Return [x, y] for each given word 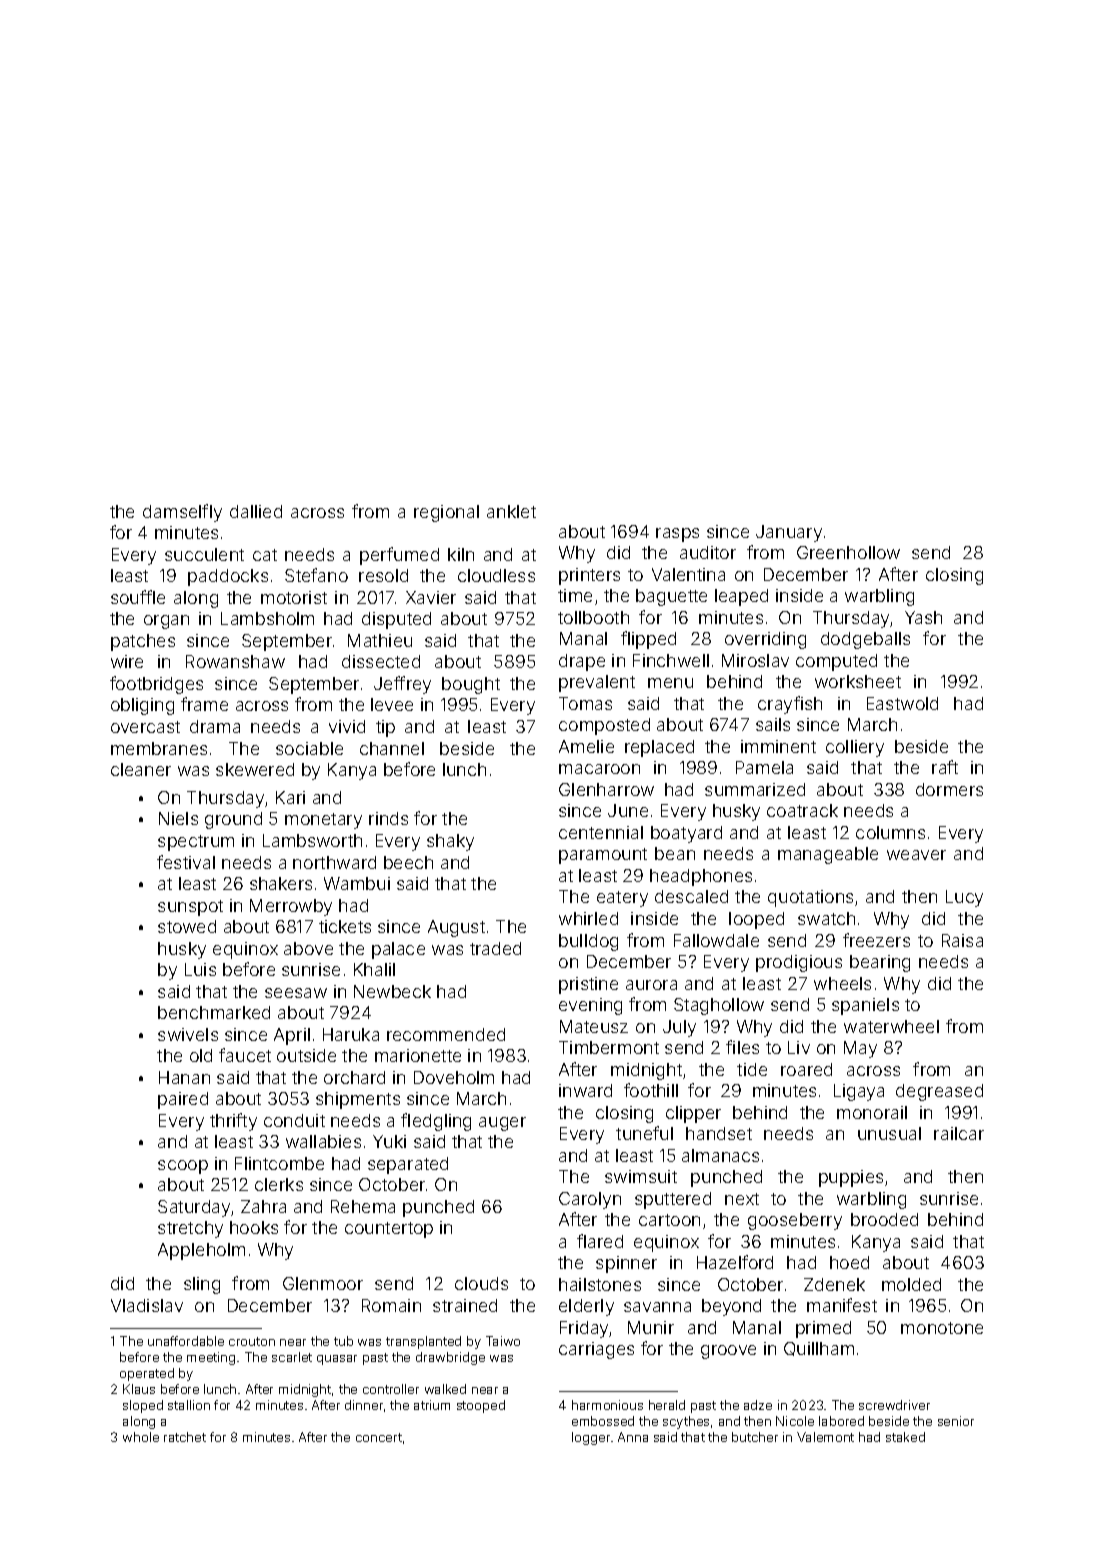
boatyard [686, 834]
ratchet [185, 1437]
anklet [511, 511]
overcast [145, 727]
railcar [959, 1133]
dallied [256, 511]
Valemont [825, 1437]
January [789, 533]
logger [591, 1438]
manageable [828, 855]
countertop [389, 1230]
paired [183, 1100]
